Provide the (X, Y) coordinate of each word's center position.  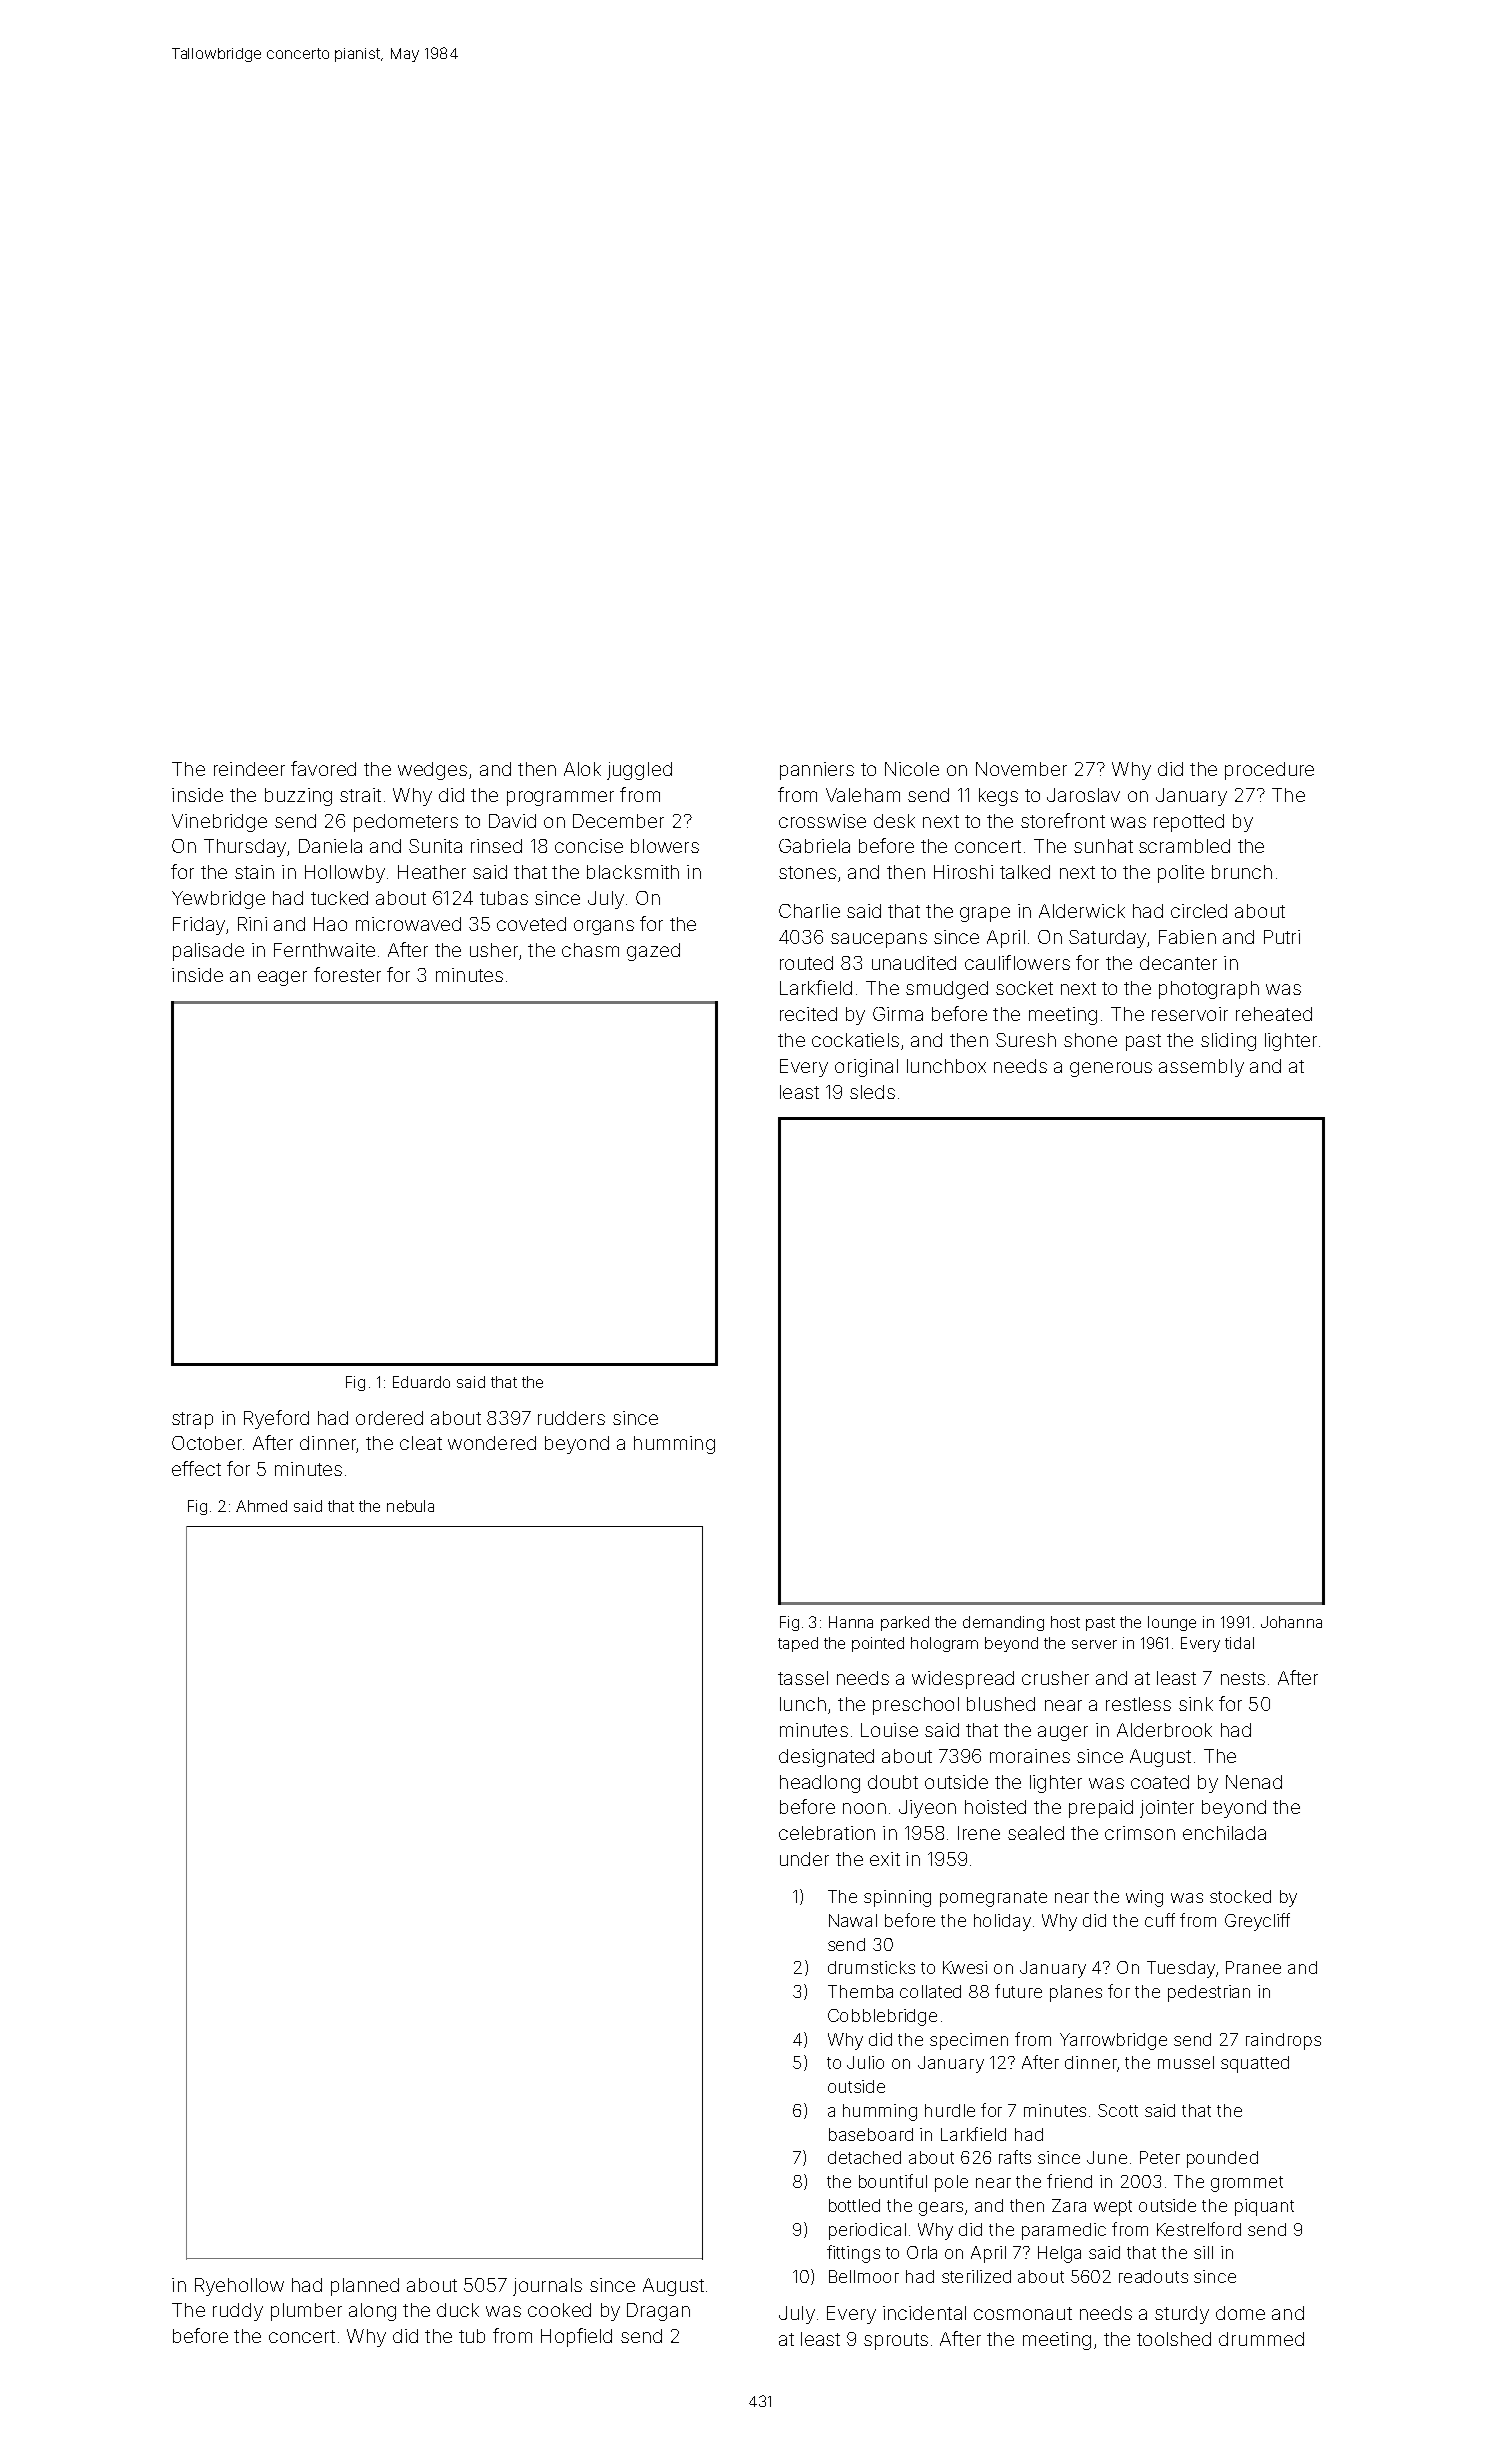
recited (808, 1014)
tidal (1239, 1643)
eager (282, 978)
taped (798, 1644)
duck (458, 2310)
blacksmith (633, 872)
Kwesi (965, 1967)
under (804, 1859)
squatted (1255, 2064)
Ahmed (261, 1506)
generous (1111, 1069)
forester (347, 974)
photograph (1209, 990)
